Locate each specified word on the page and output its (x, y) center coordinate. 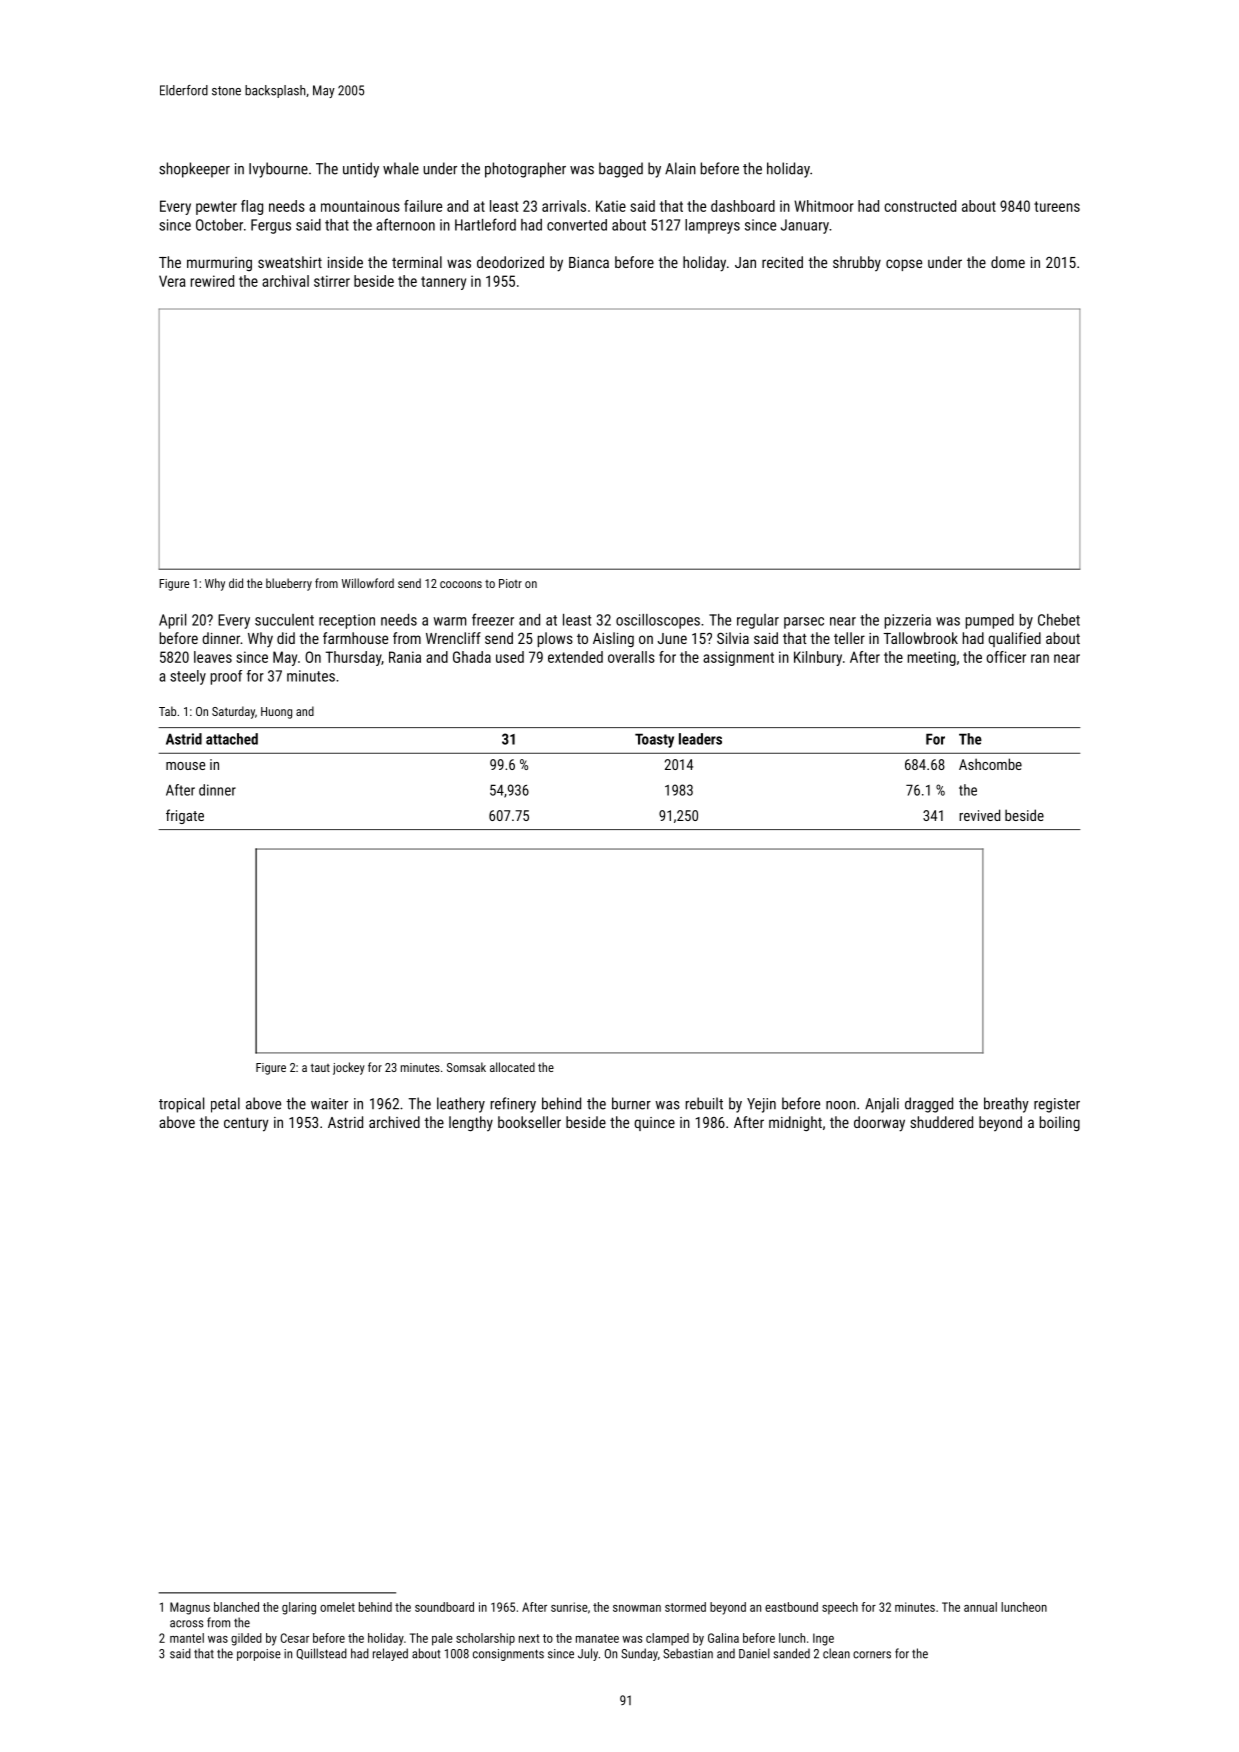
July (588, 1654)
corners (872, 1655)
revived (979, 815)
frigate (185, 816)
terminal (417, 262)
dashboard (743, 206)
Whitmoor (824, 206)
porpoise (259, 1655)
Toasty (654, 740)
